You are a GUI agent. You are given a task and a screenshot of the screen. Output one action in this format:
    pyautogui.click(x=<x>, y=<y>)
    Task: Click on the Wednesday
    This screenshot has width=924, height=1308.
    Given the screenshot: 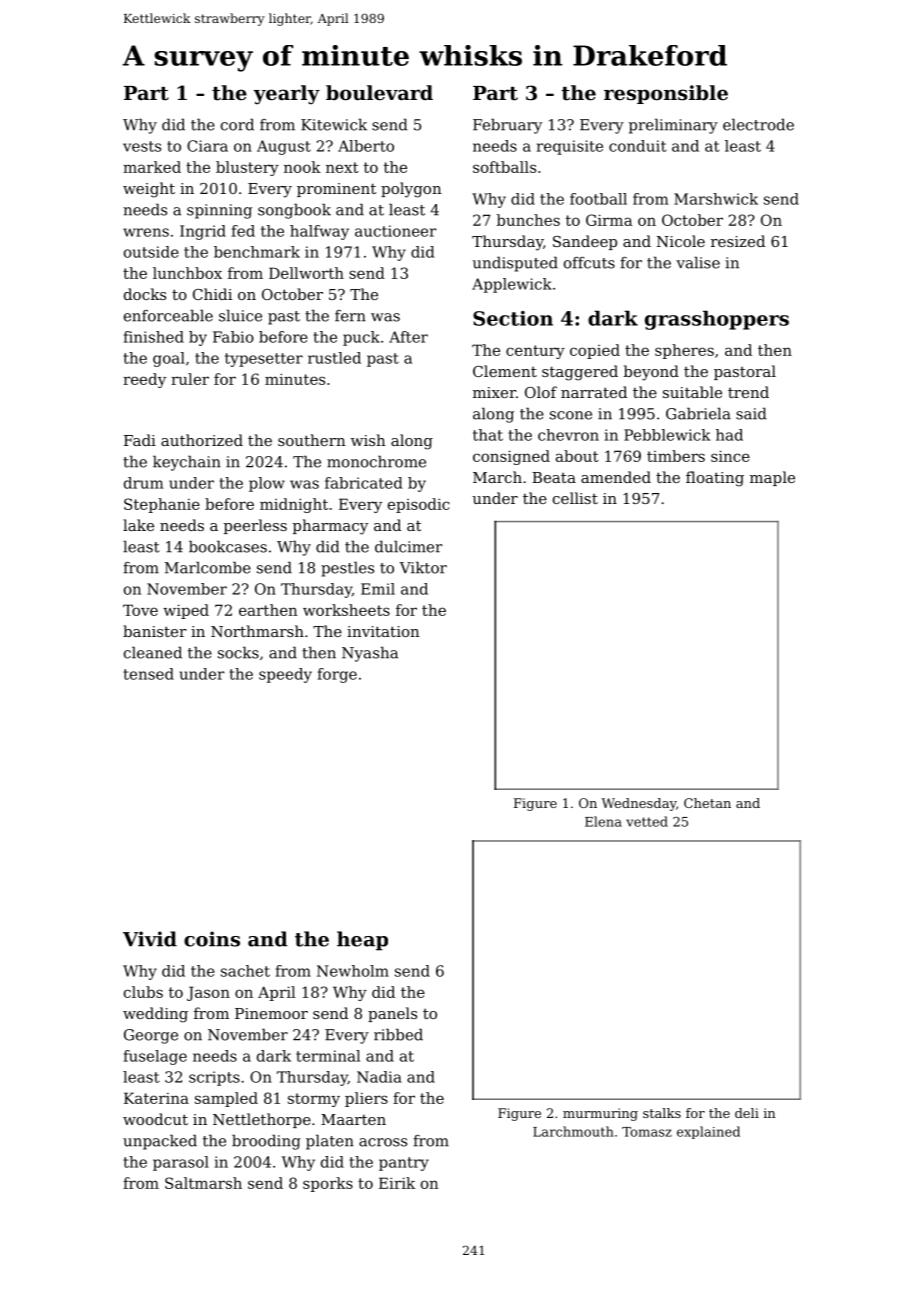 What is the action you would take?
    pyautogui.click(x=638, y=804)
